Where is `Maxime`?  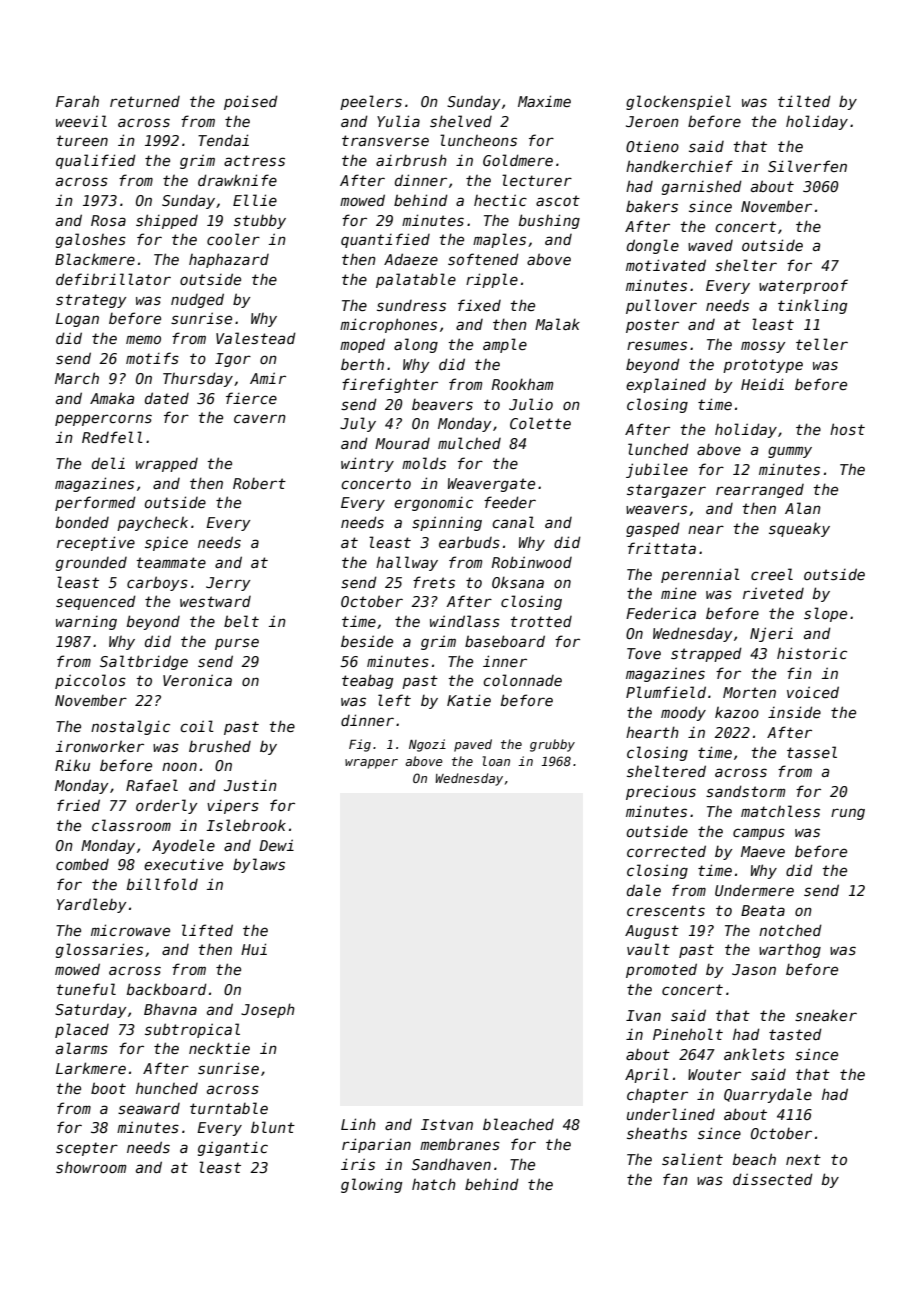
Maxime is located at coordinates (544, 101).
